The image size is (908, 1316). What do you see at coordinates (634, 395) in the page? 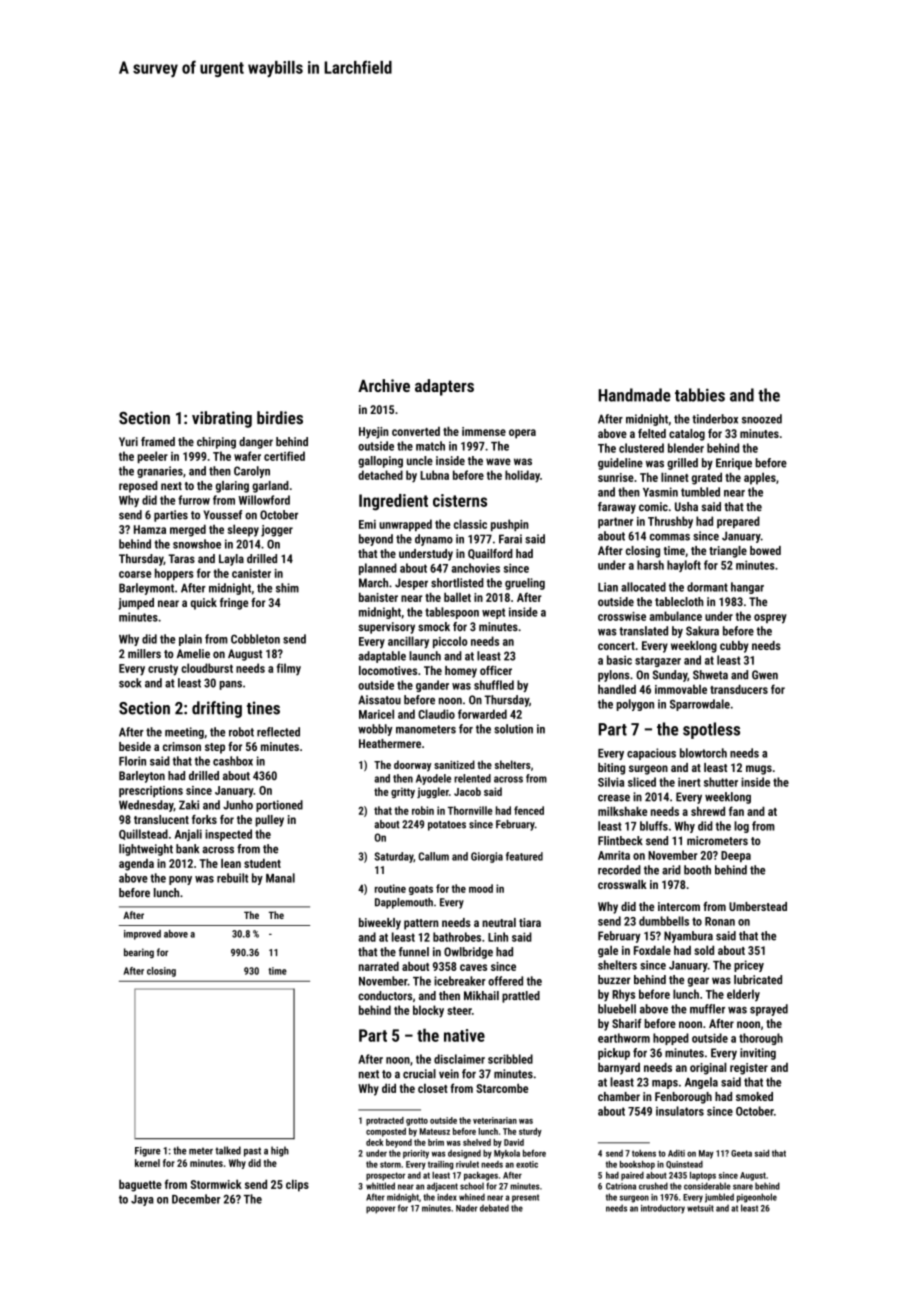
I see `Handmade` at bounding box center [634, 395].
